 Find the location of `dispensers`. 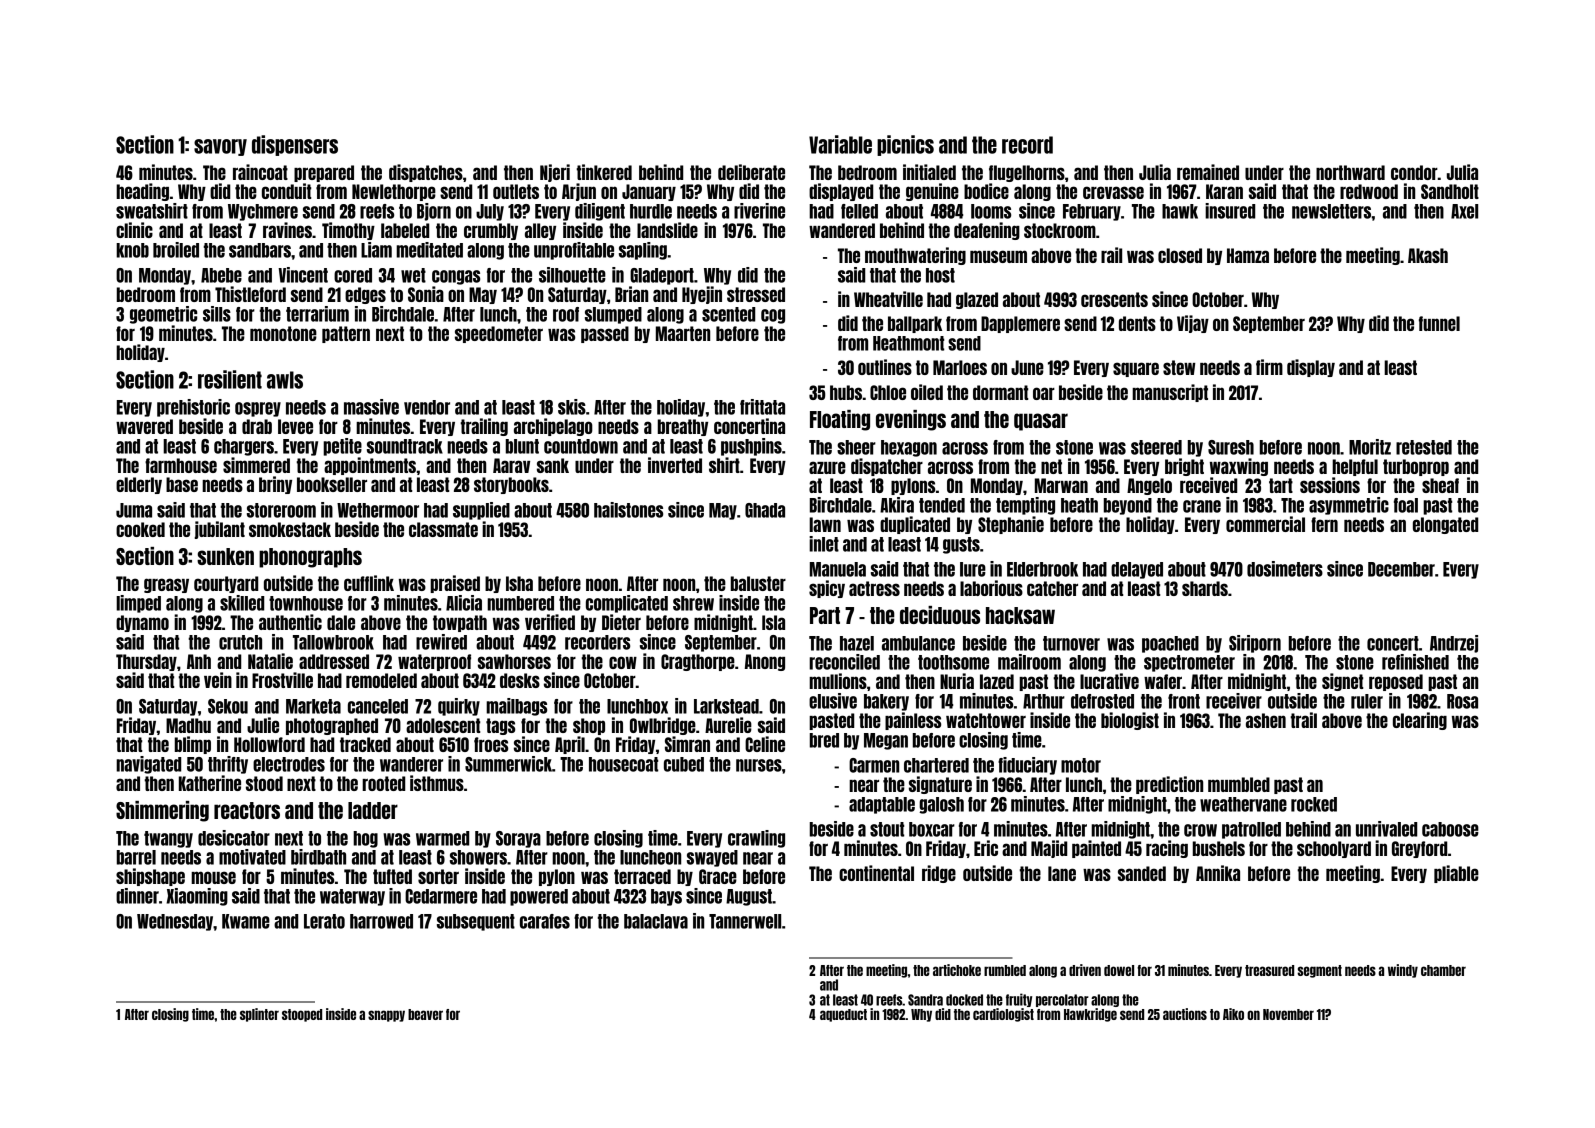

dispensers is located at coordinates (295, 145).
